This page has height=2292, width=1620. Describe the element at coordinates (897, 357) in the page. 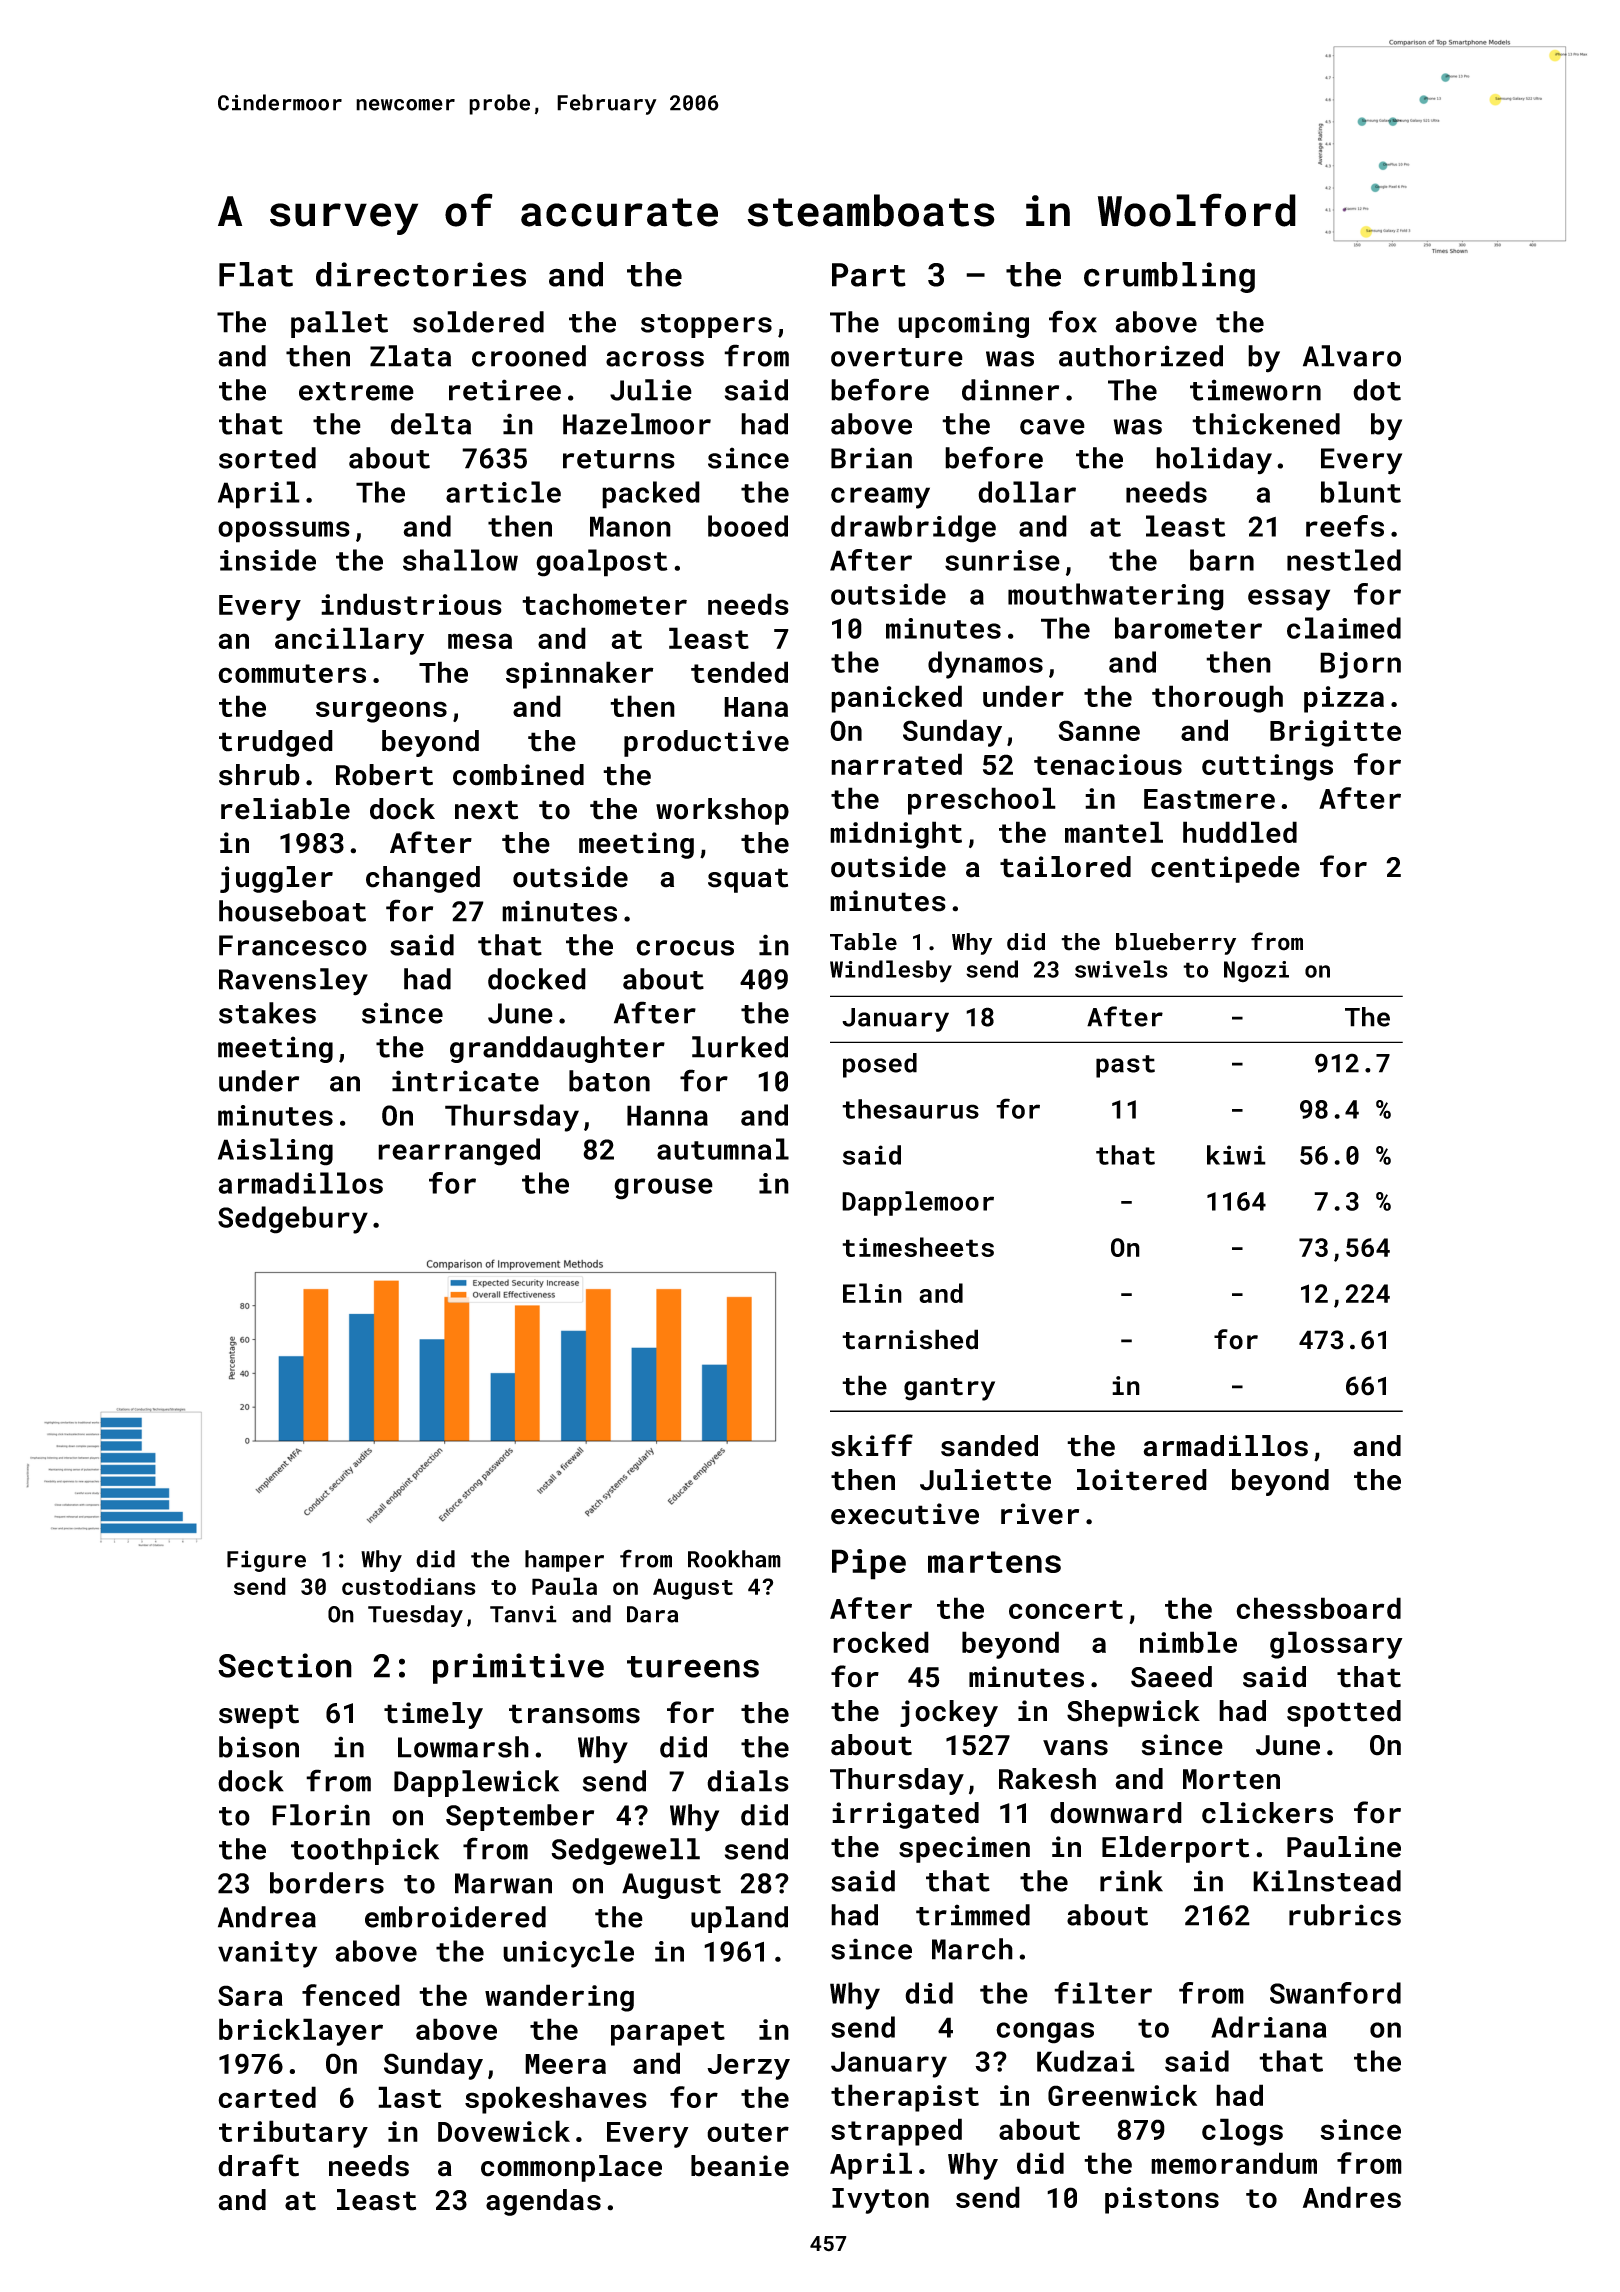

I see `overture` at that location.
